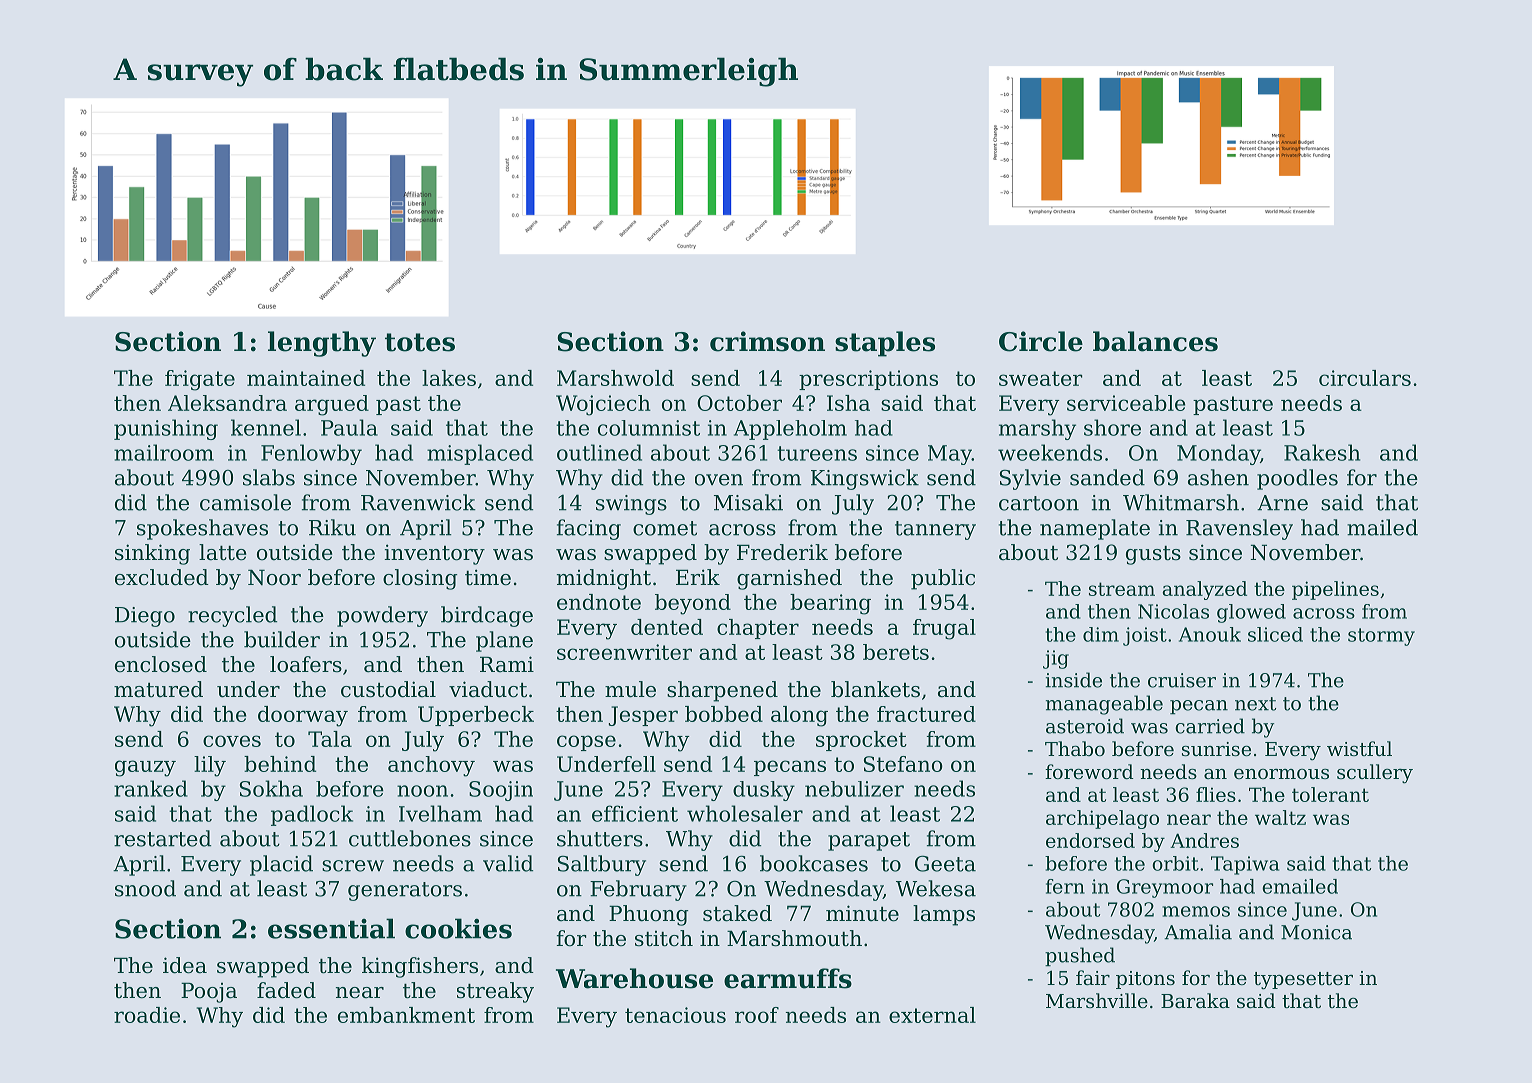 Image resolution: width=1532 pixels, height=1083 pixels. I want to click on stream, so click(1122, 589).
